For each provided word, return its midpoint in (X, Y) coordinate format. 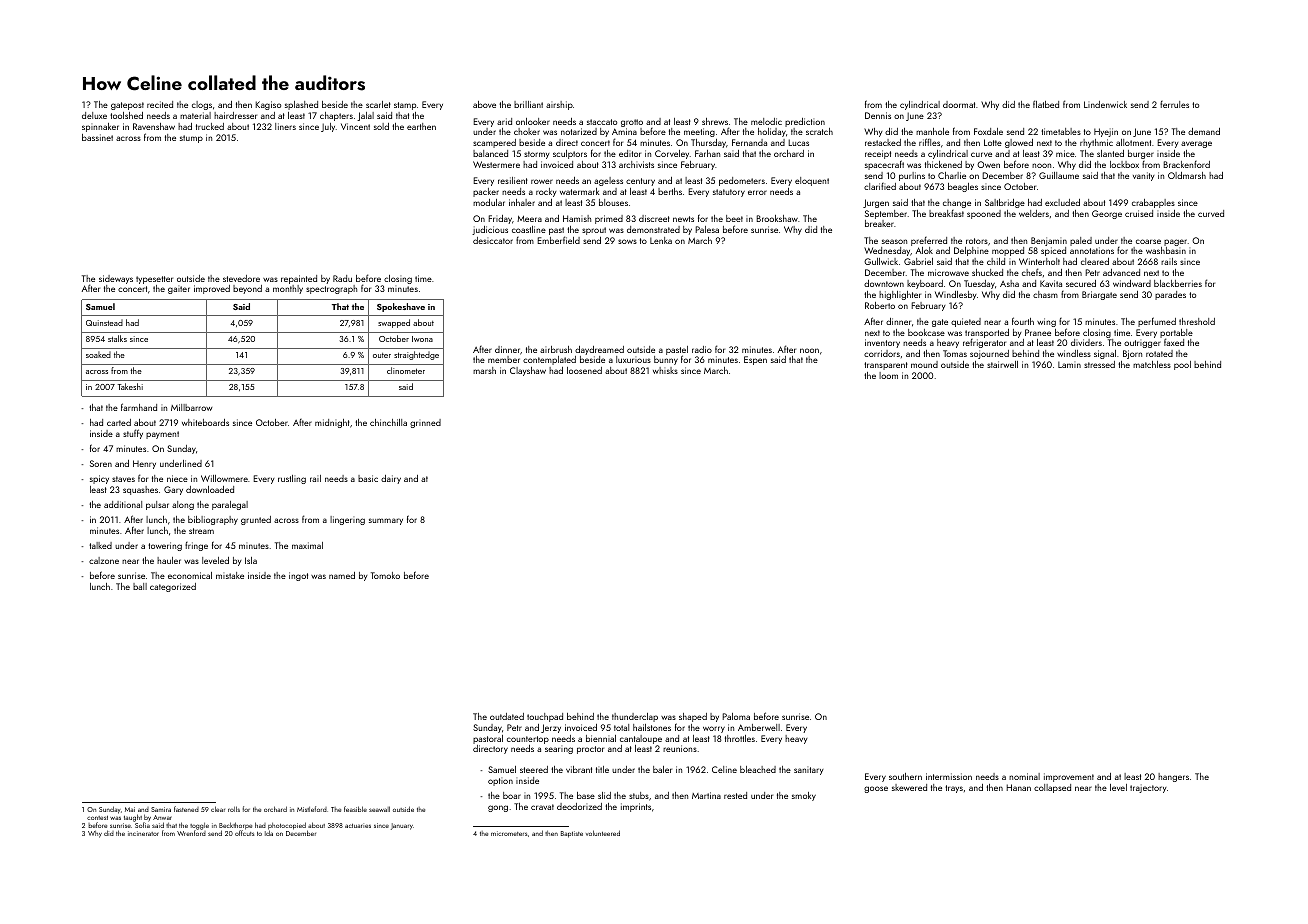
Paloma (736, 716)
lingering (347, 520)
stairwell (1002, 364)
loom (888, 375)
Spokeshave (401, 307)
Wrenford (191, 833)
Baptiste (572, 834)
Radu (342, 278)
